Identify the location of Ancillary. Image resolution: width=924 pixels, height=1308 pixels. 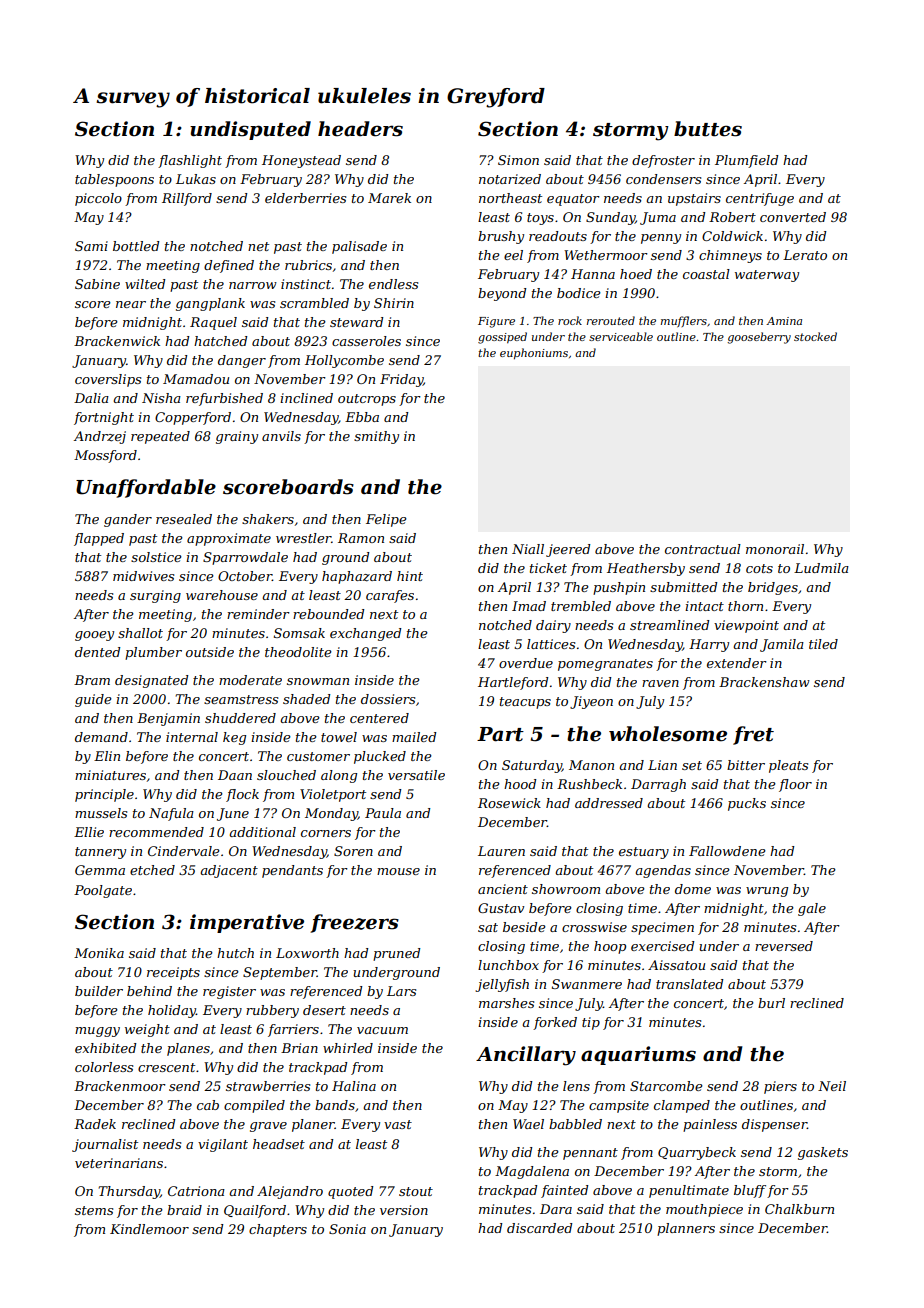
(526, 1056).
